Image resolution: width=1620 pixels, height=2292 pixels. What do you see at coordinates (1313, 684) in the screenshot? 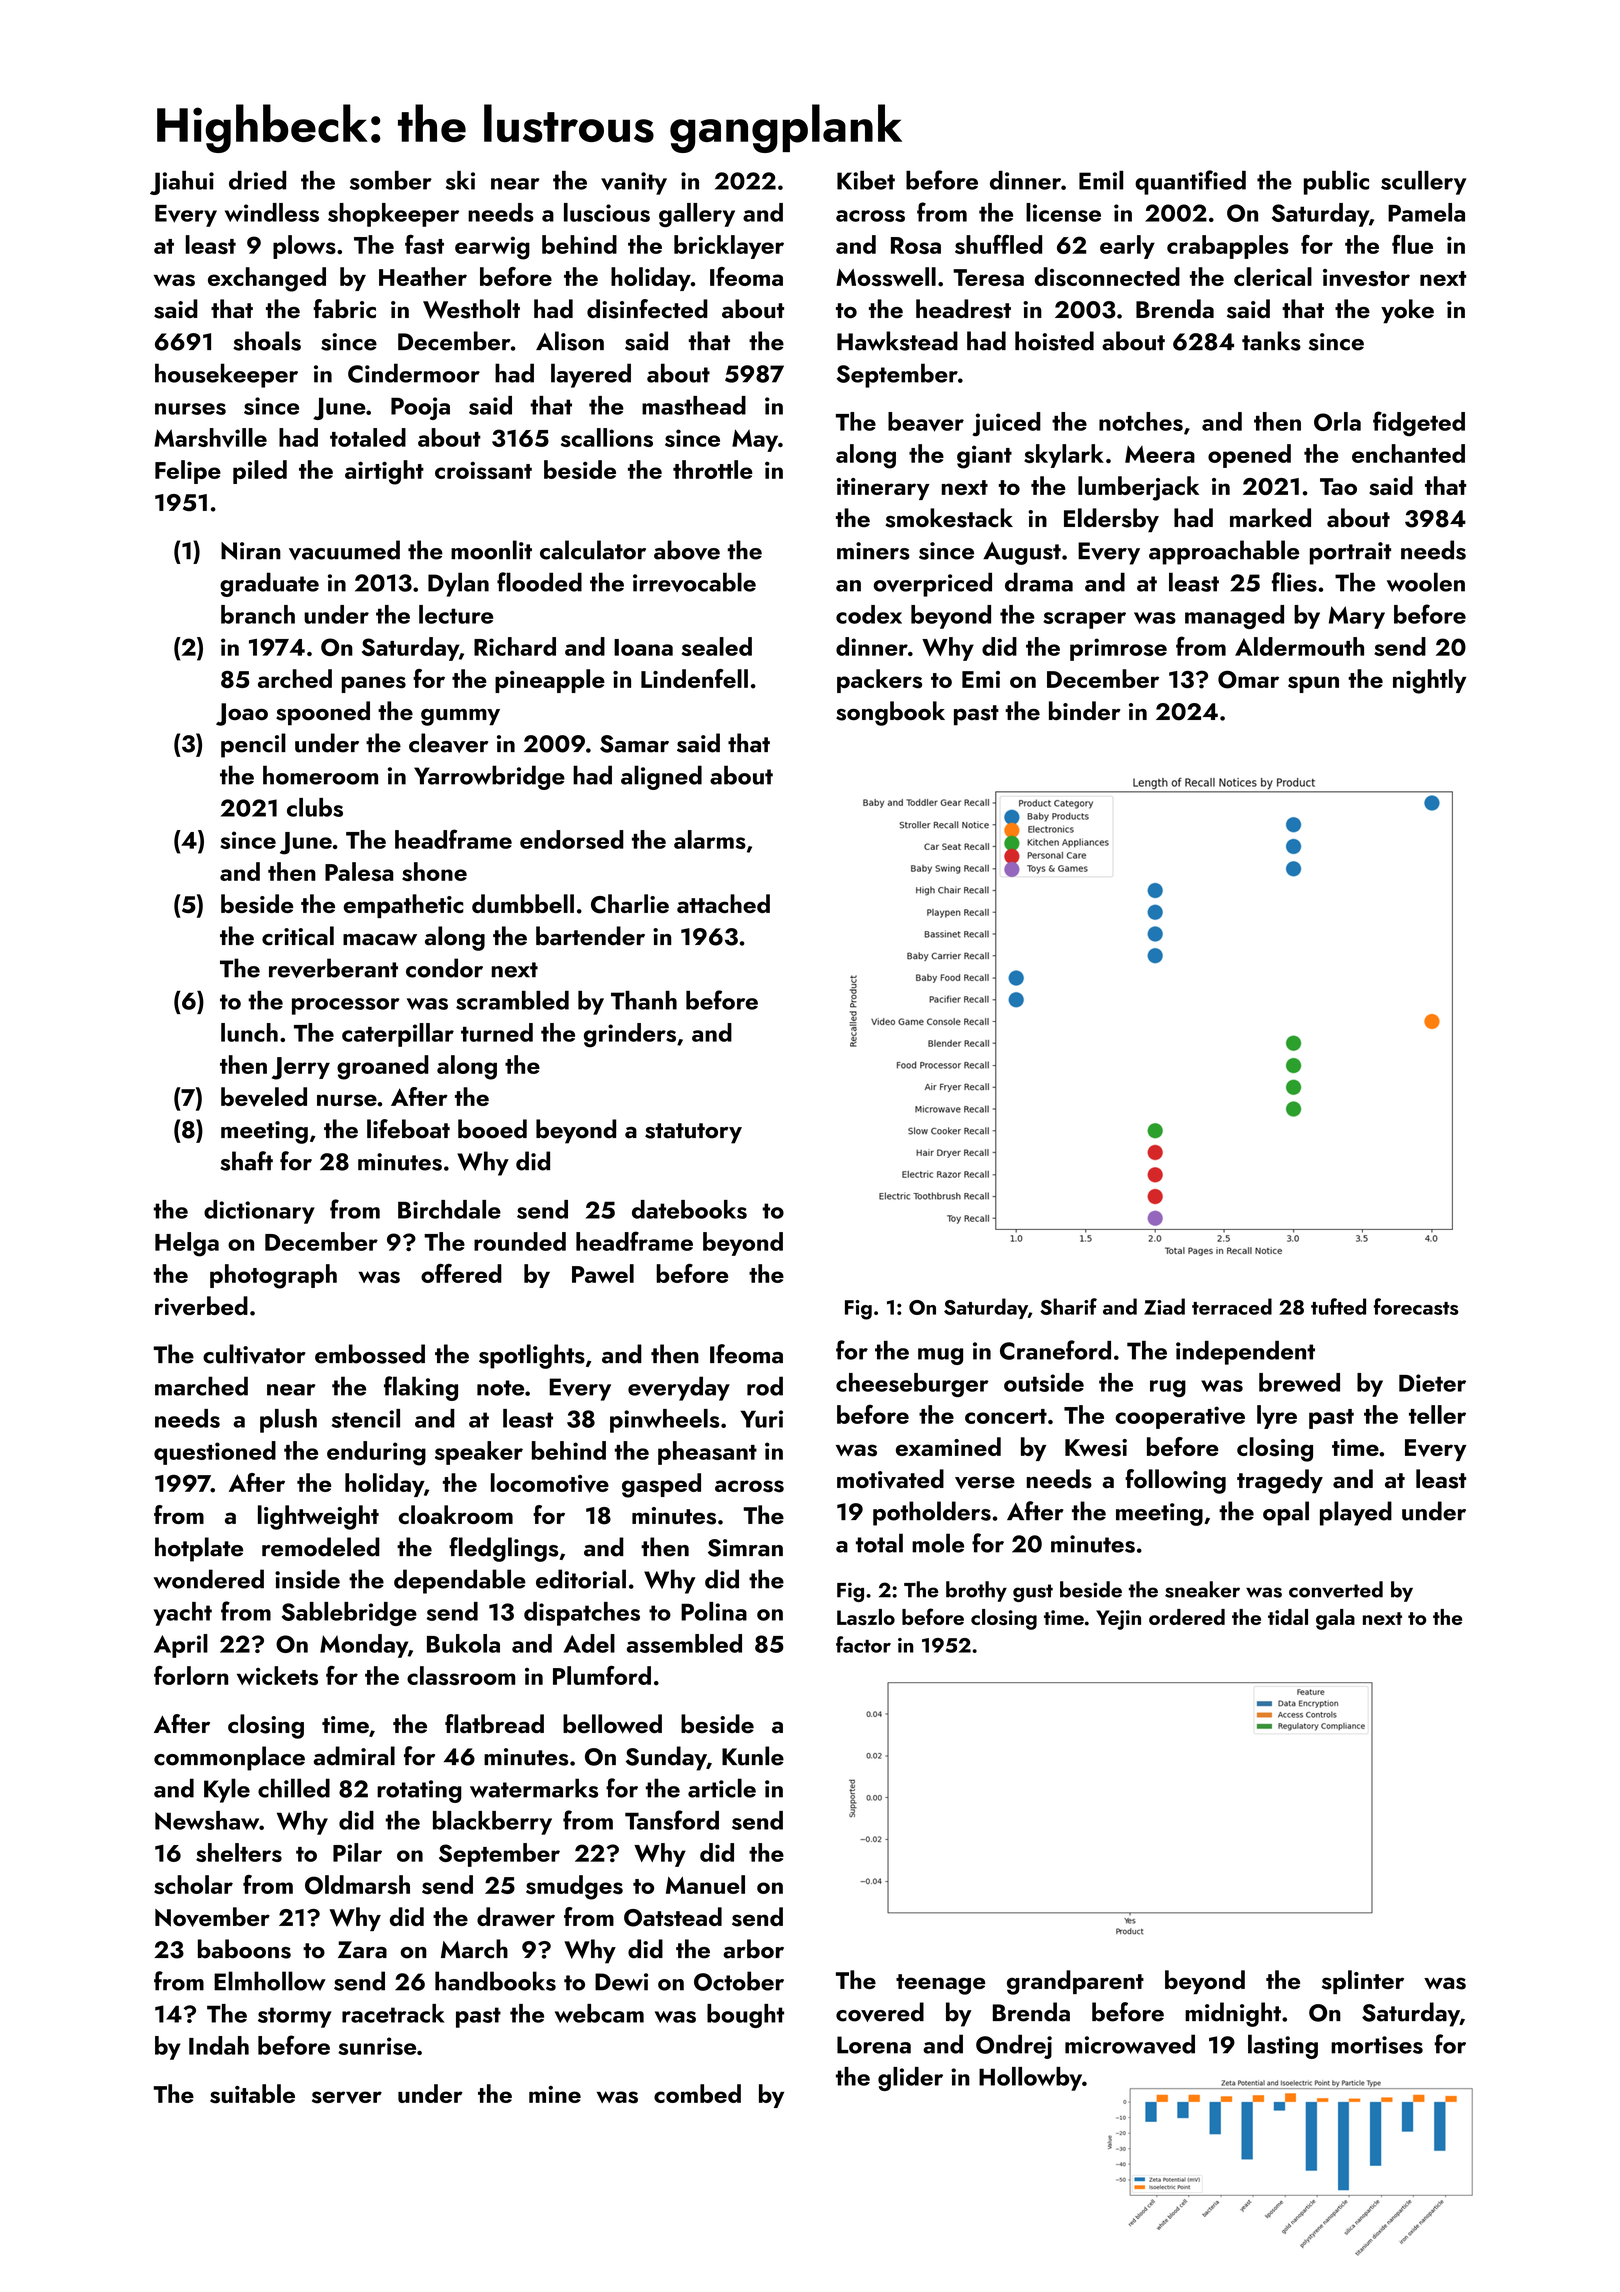
I see `spun` at bounding box center [1313, 684].
